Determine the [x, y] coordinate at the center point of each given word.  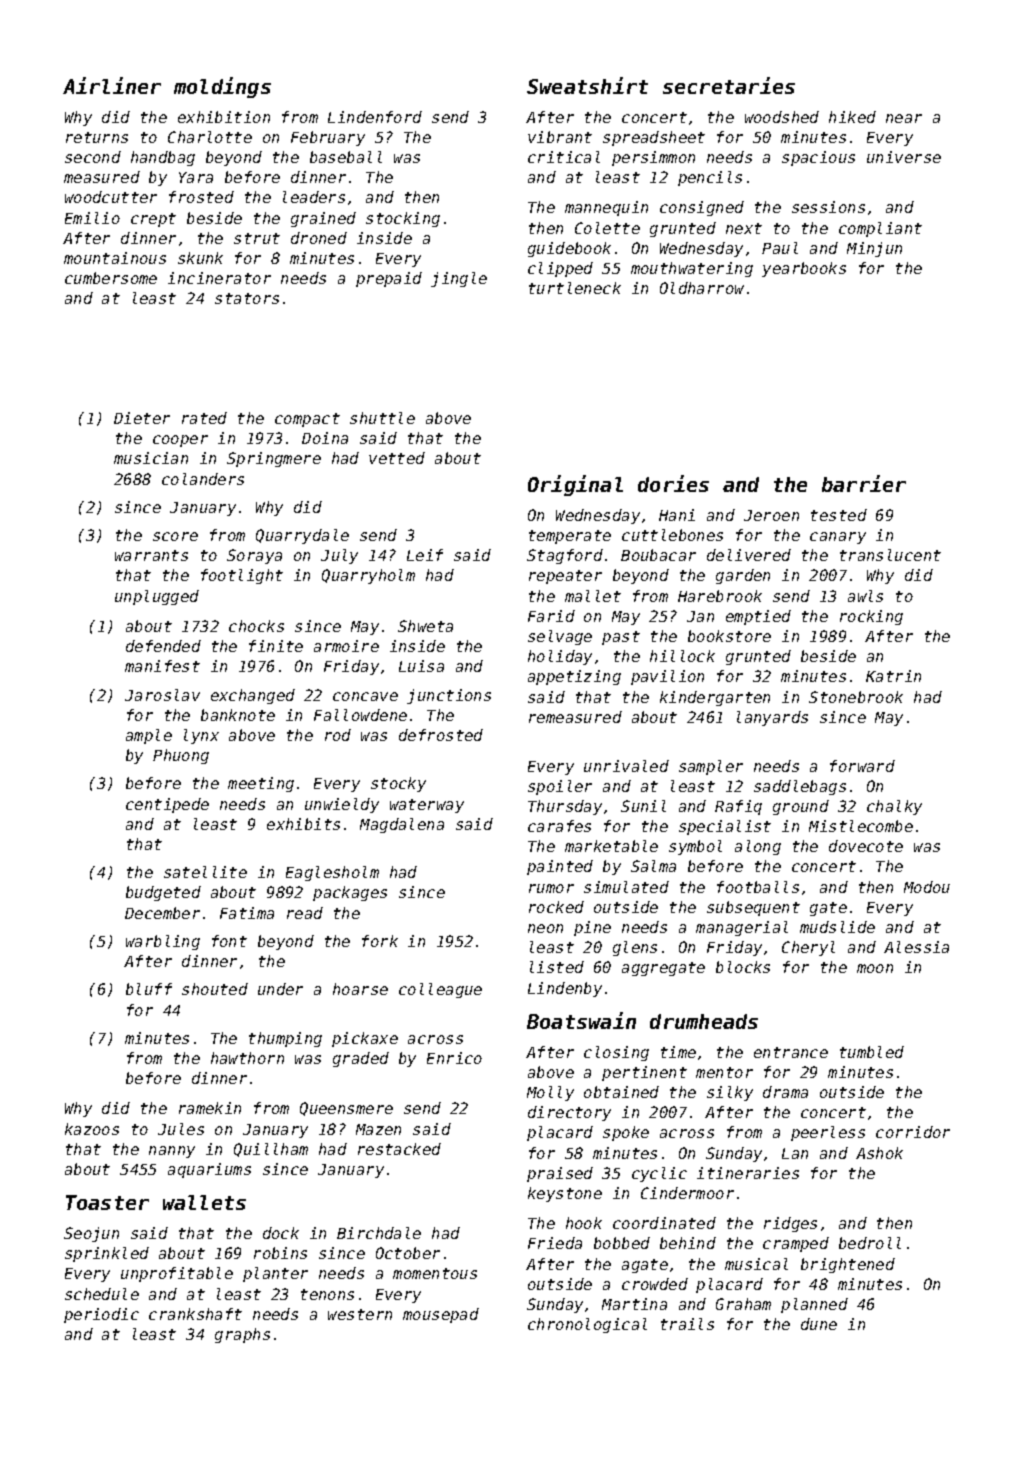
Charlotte [210, 137]
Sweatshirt [587, 85]
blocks [743, 967]
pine [592, 928]
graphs [242, 1335]
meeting [261, 784]
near [904, 118]
